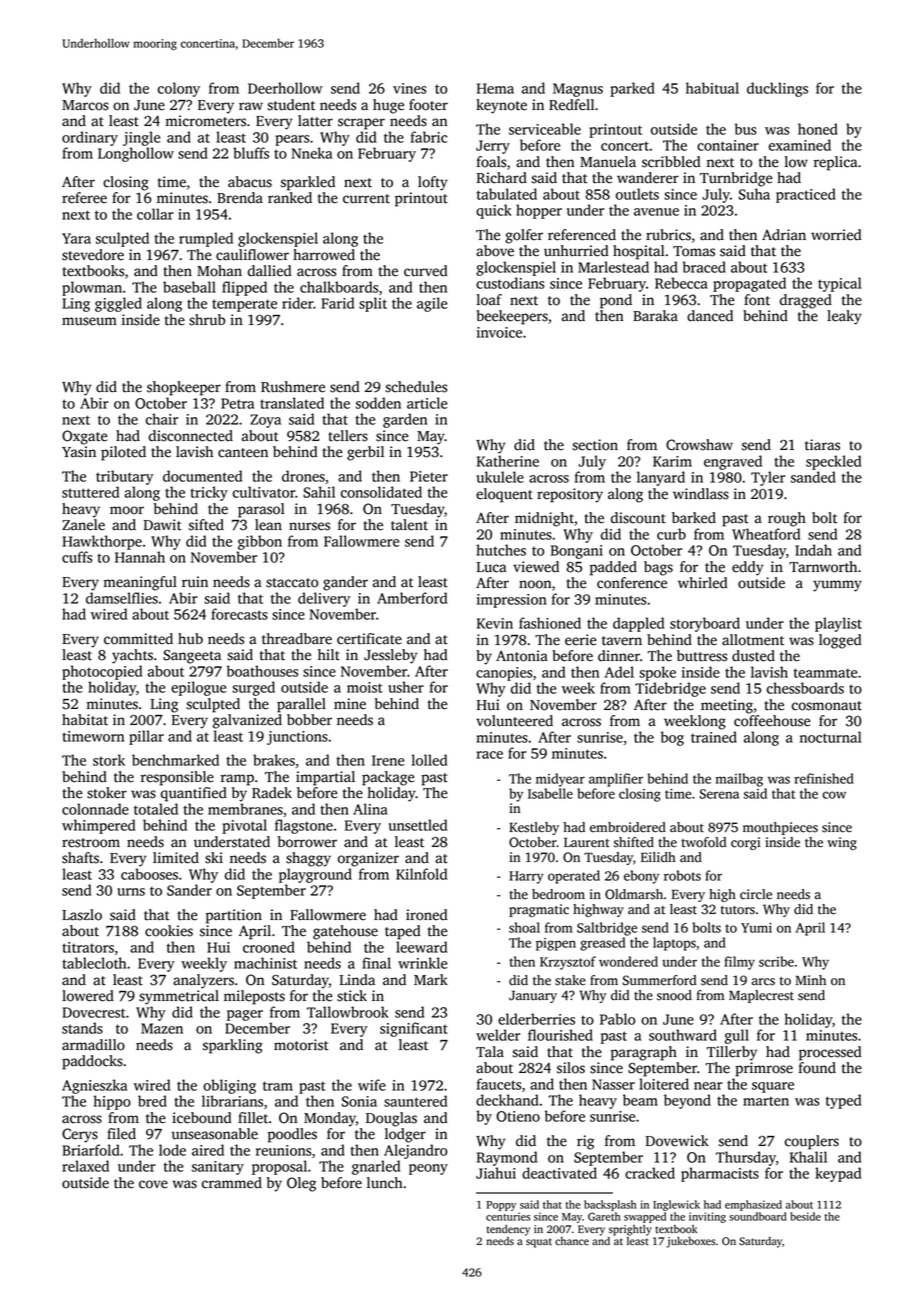  What do you see at coordinates (89, 321) in the screenshot?
I see `museum` at bounding box center [89, 321].
